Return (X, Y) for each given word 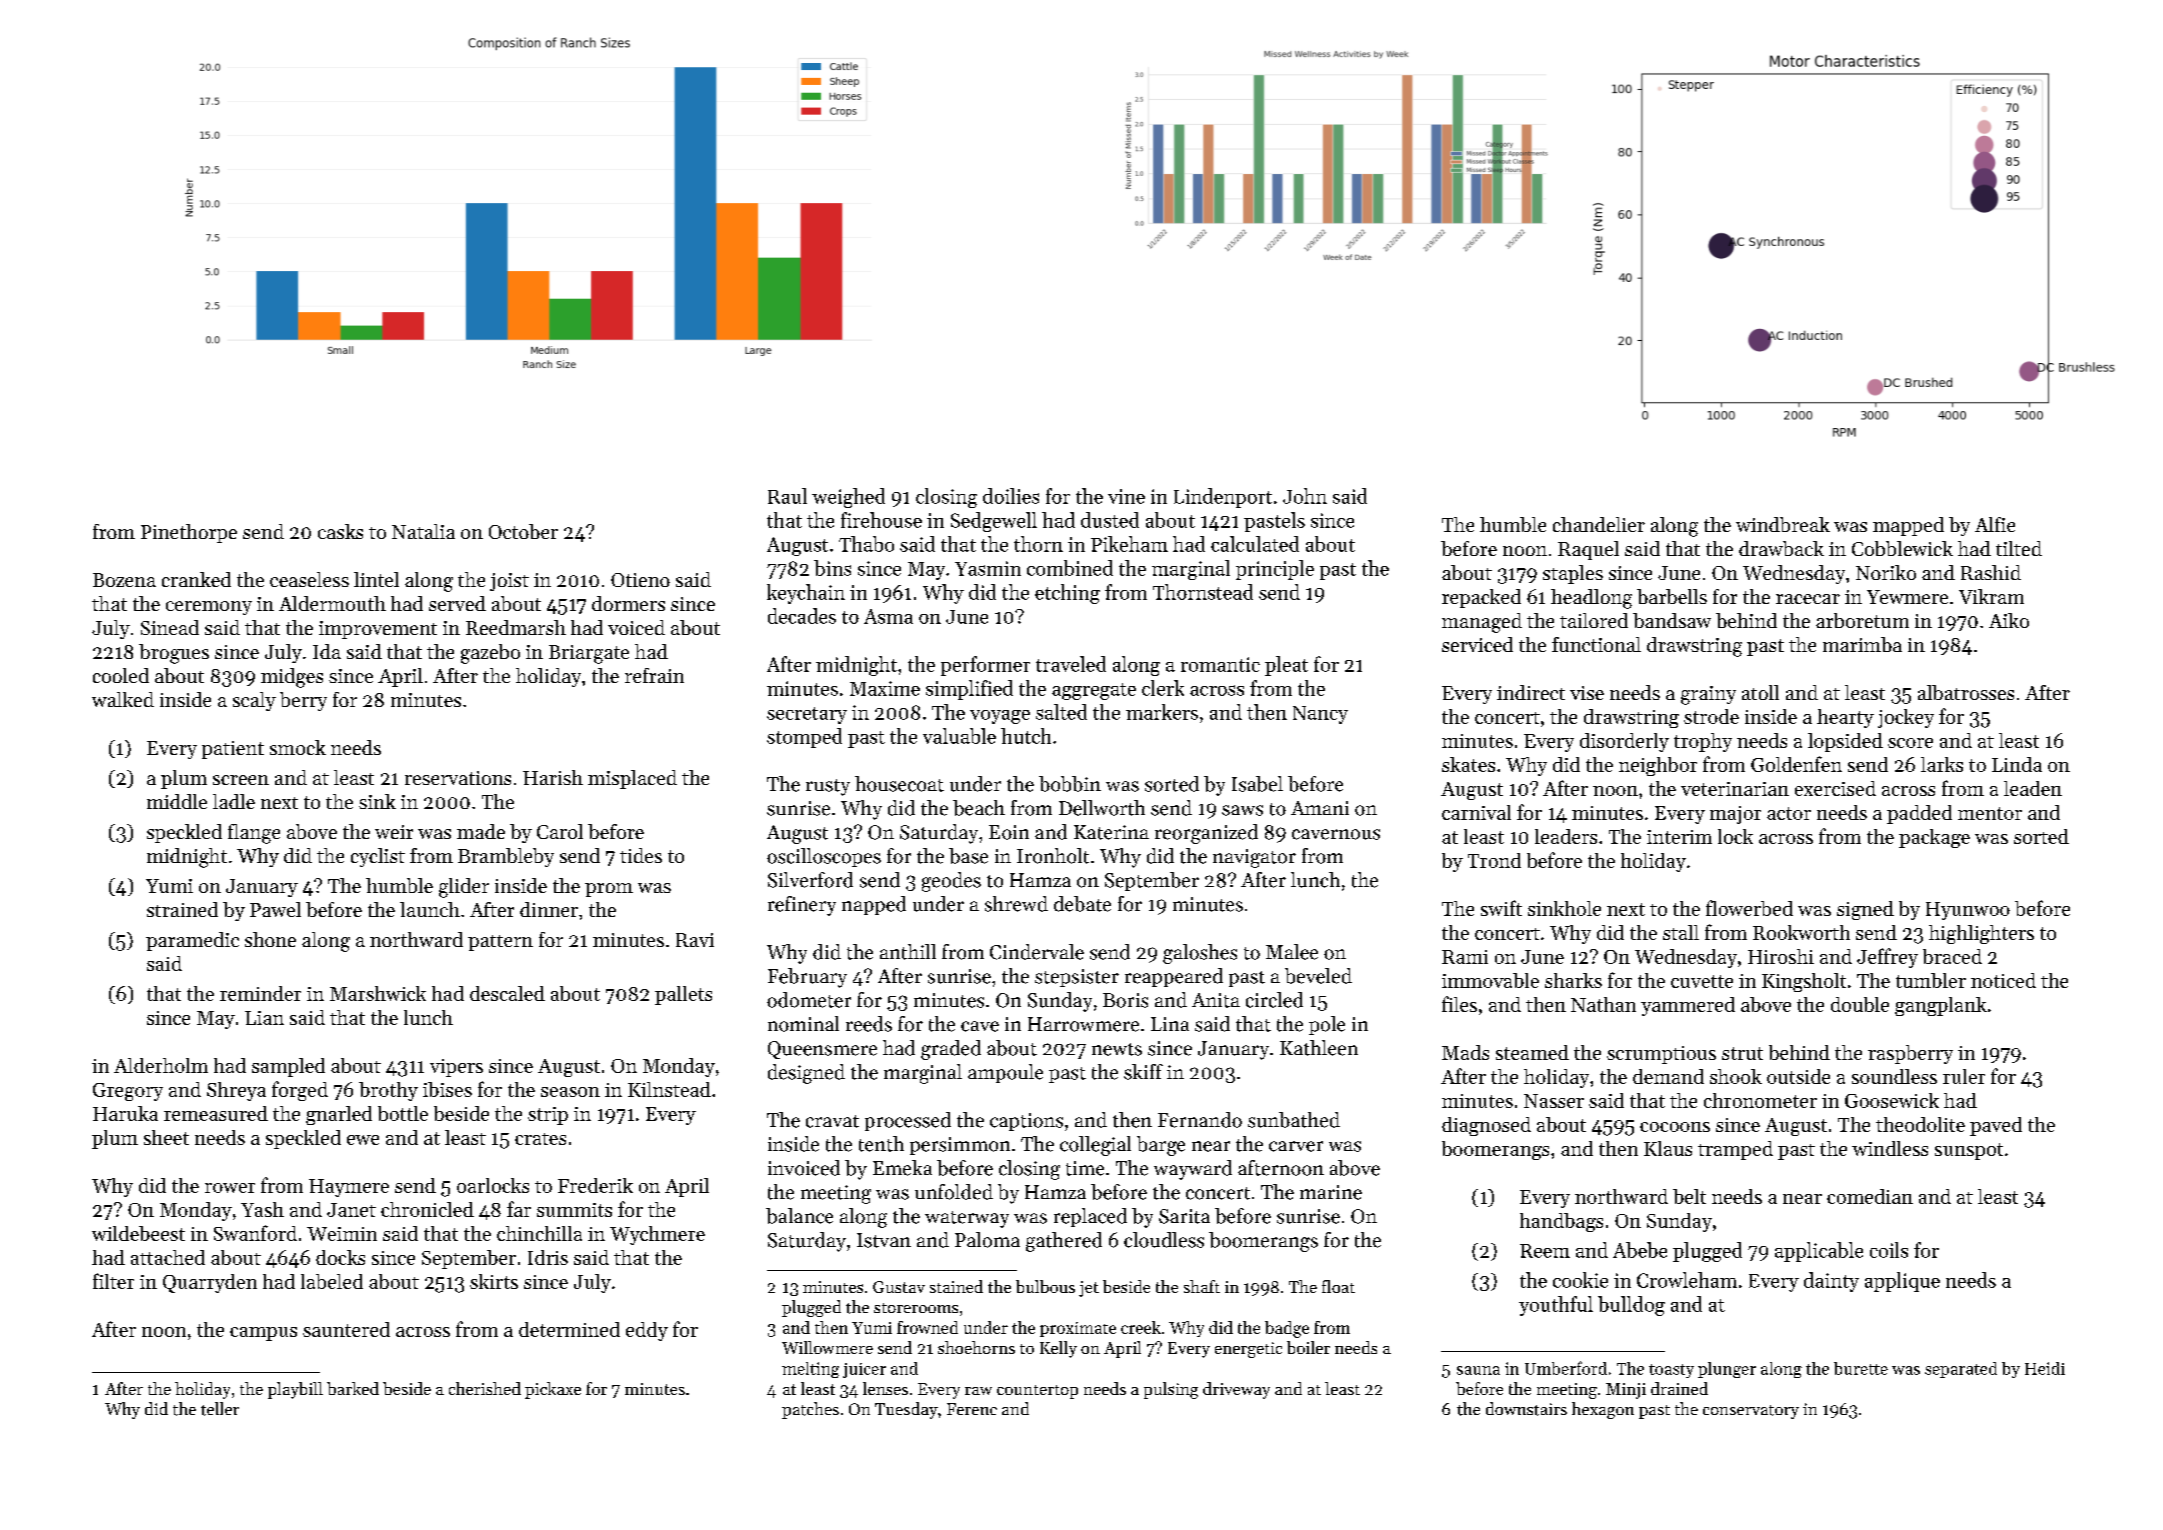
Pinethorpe (189, 533)
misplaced (632, 779)
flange (254, 834)
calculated (1255, 544)
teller (220, 1409)
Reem (1545, 1251)
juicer (864, 1370)
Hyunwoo (1968, 911)
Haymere (349, 1188)
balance (799, 1216)
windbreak (1783, 524)
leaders (1566, 836)
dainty (1831, 1282)
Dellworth (1102, 808)
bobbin (1070, 784)
